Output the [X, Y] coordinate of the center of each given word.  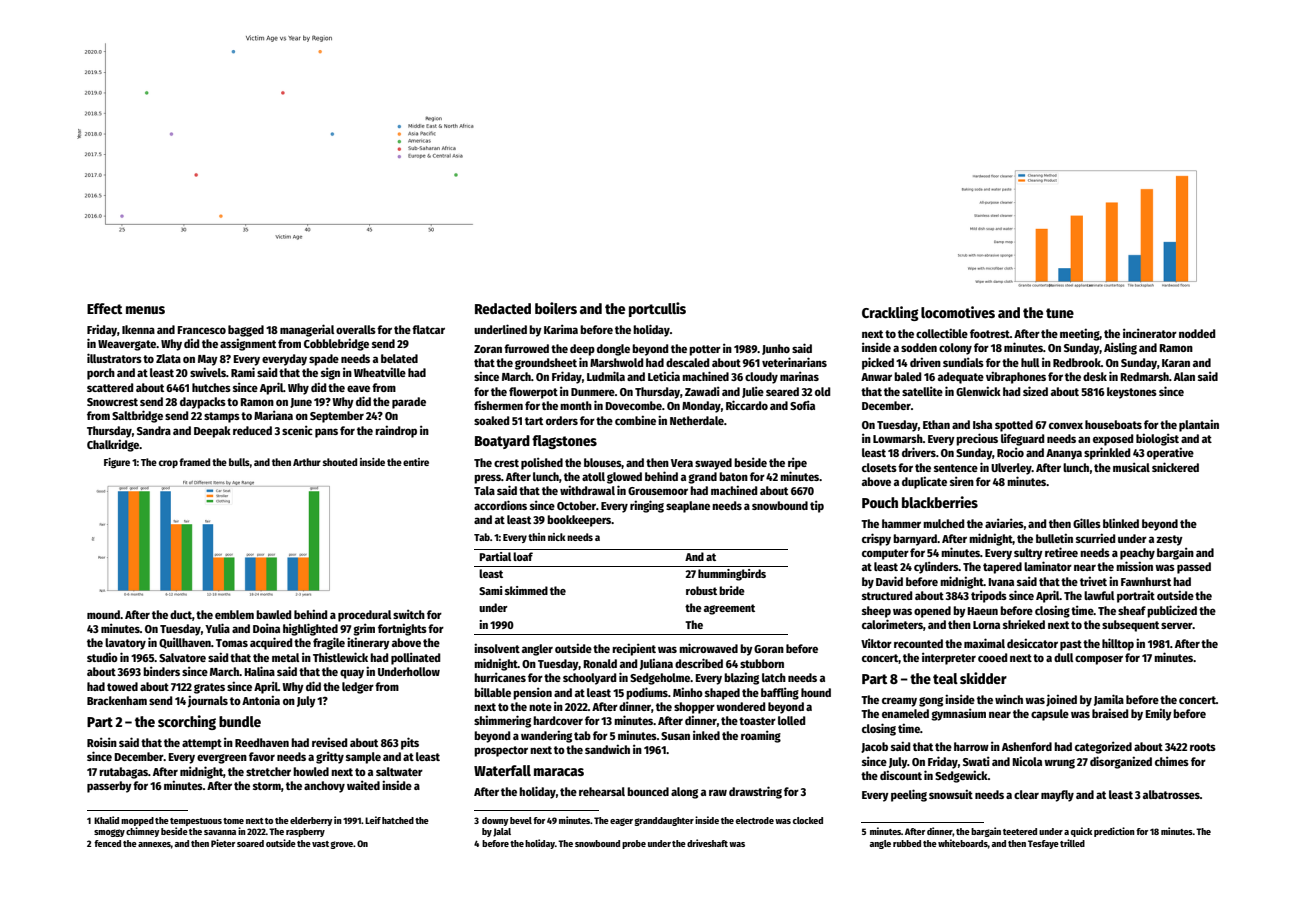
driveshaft [707, 843]
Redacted [503, 308]
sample [363, 758]
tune [1060, 313]
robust [701, 590]
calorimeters [892, 624]
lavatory [125, 644]
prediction [1114, 832]
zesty [1169, 540]
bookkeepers [579, 521]
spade [324, 360]
